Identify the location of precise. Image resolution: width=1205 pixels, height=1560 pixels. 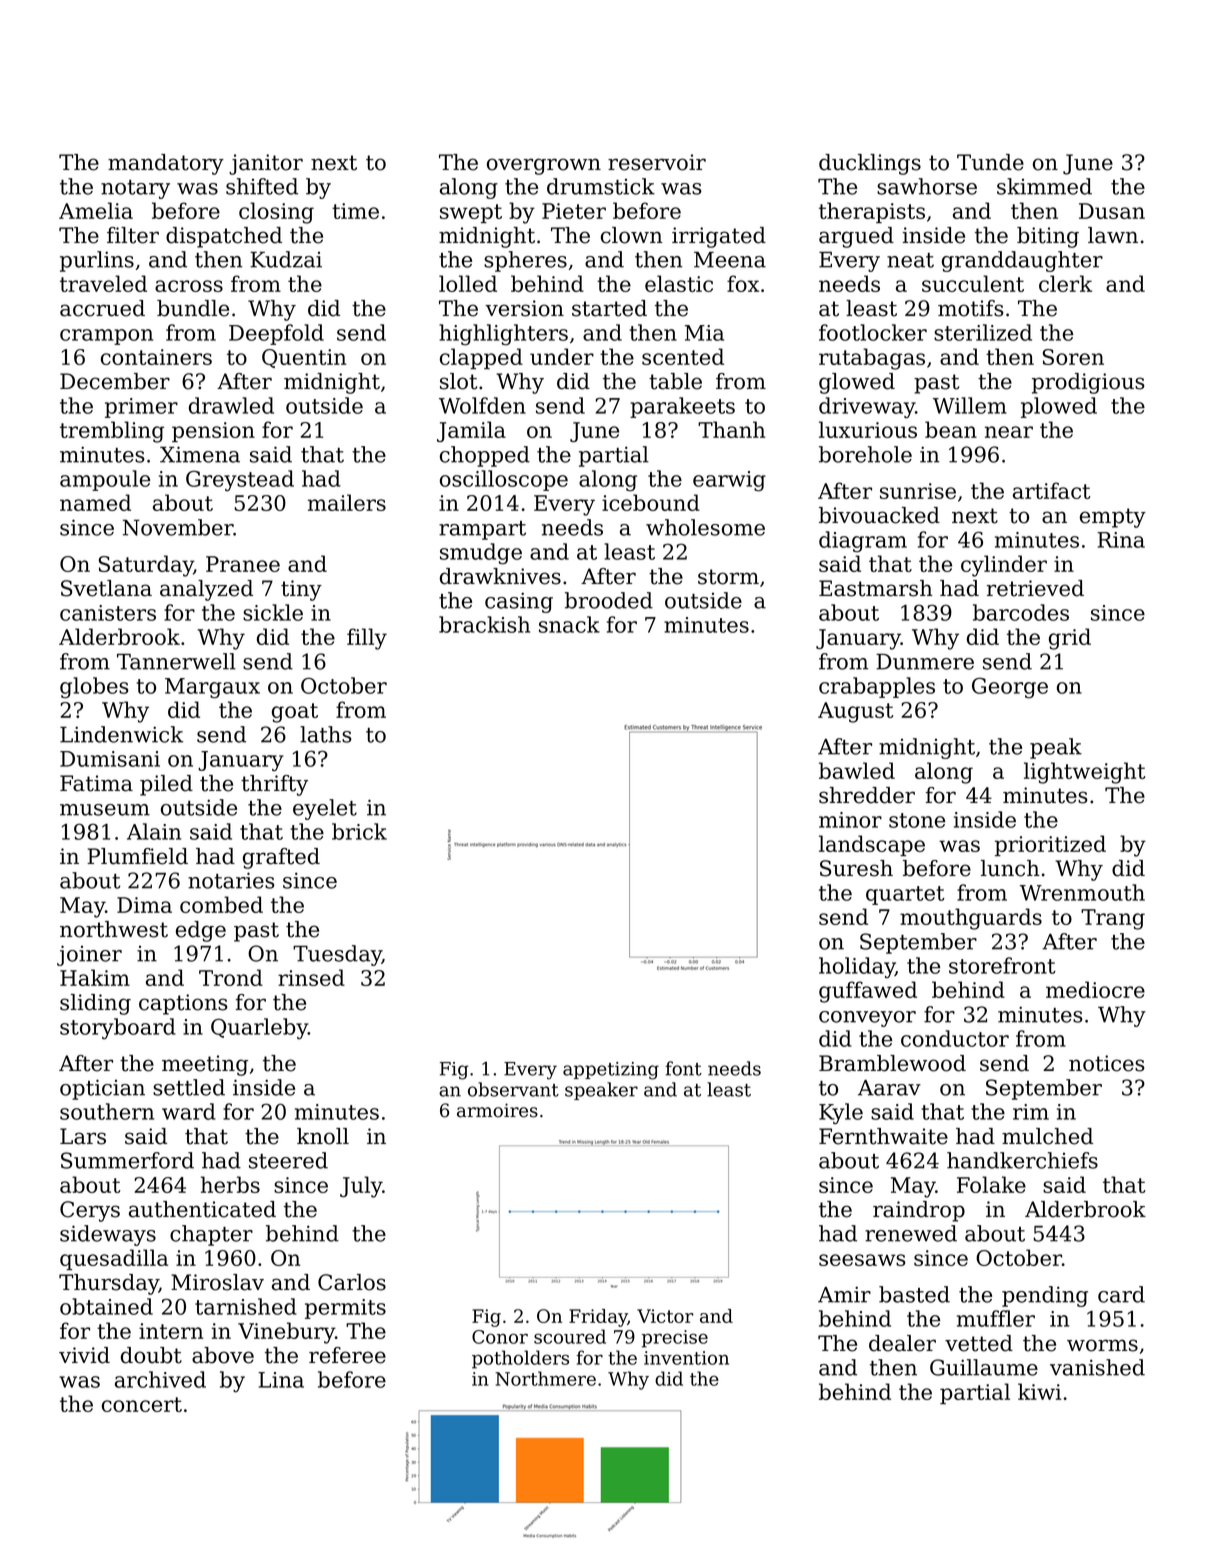
(675, 1339).
